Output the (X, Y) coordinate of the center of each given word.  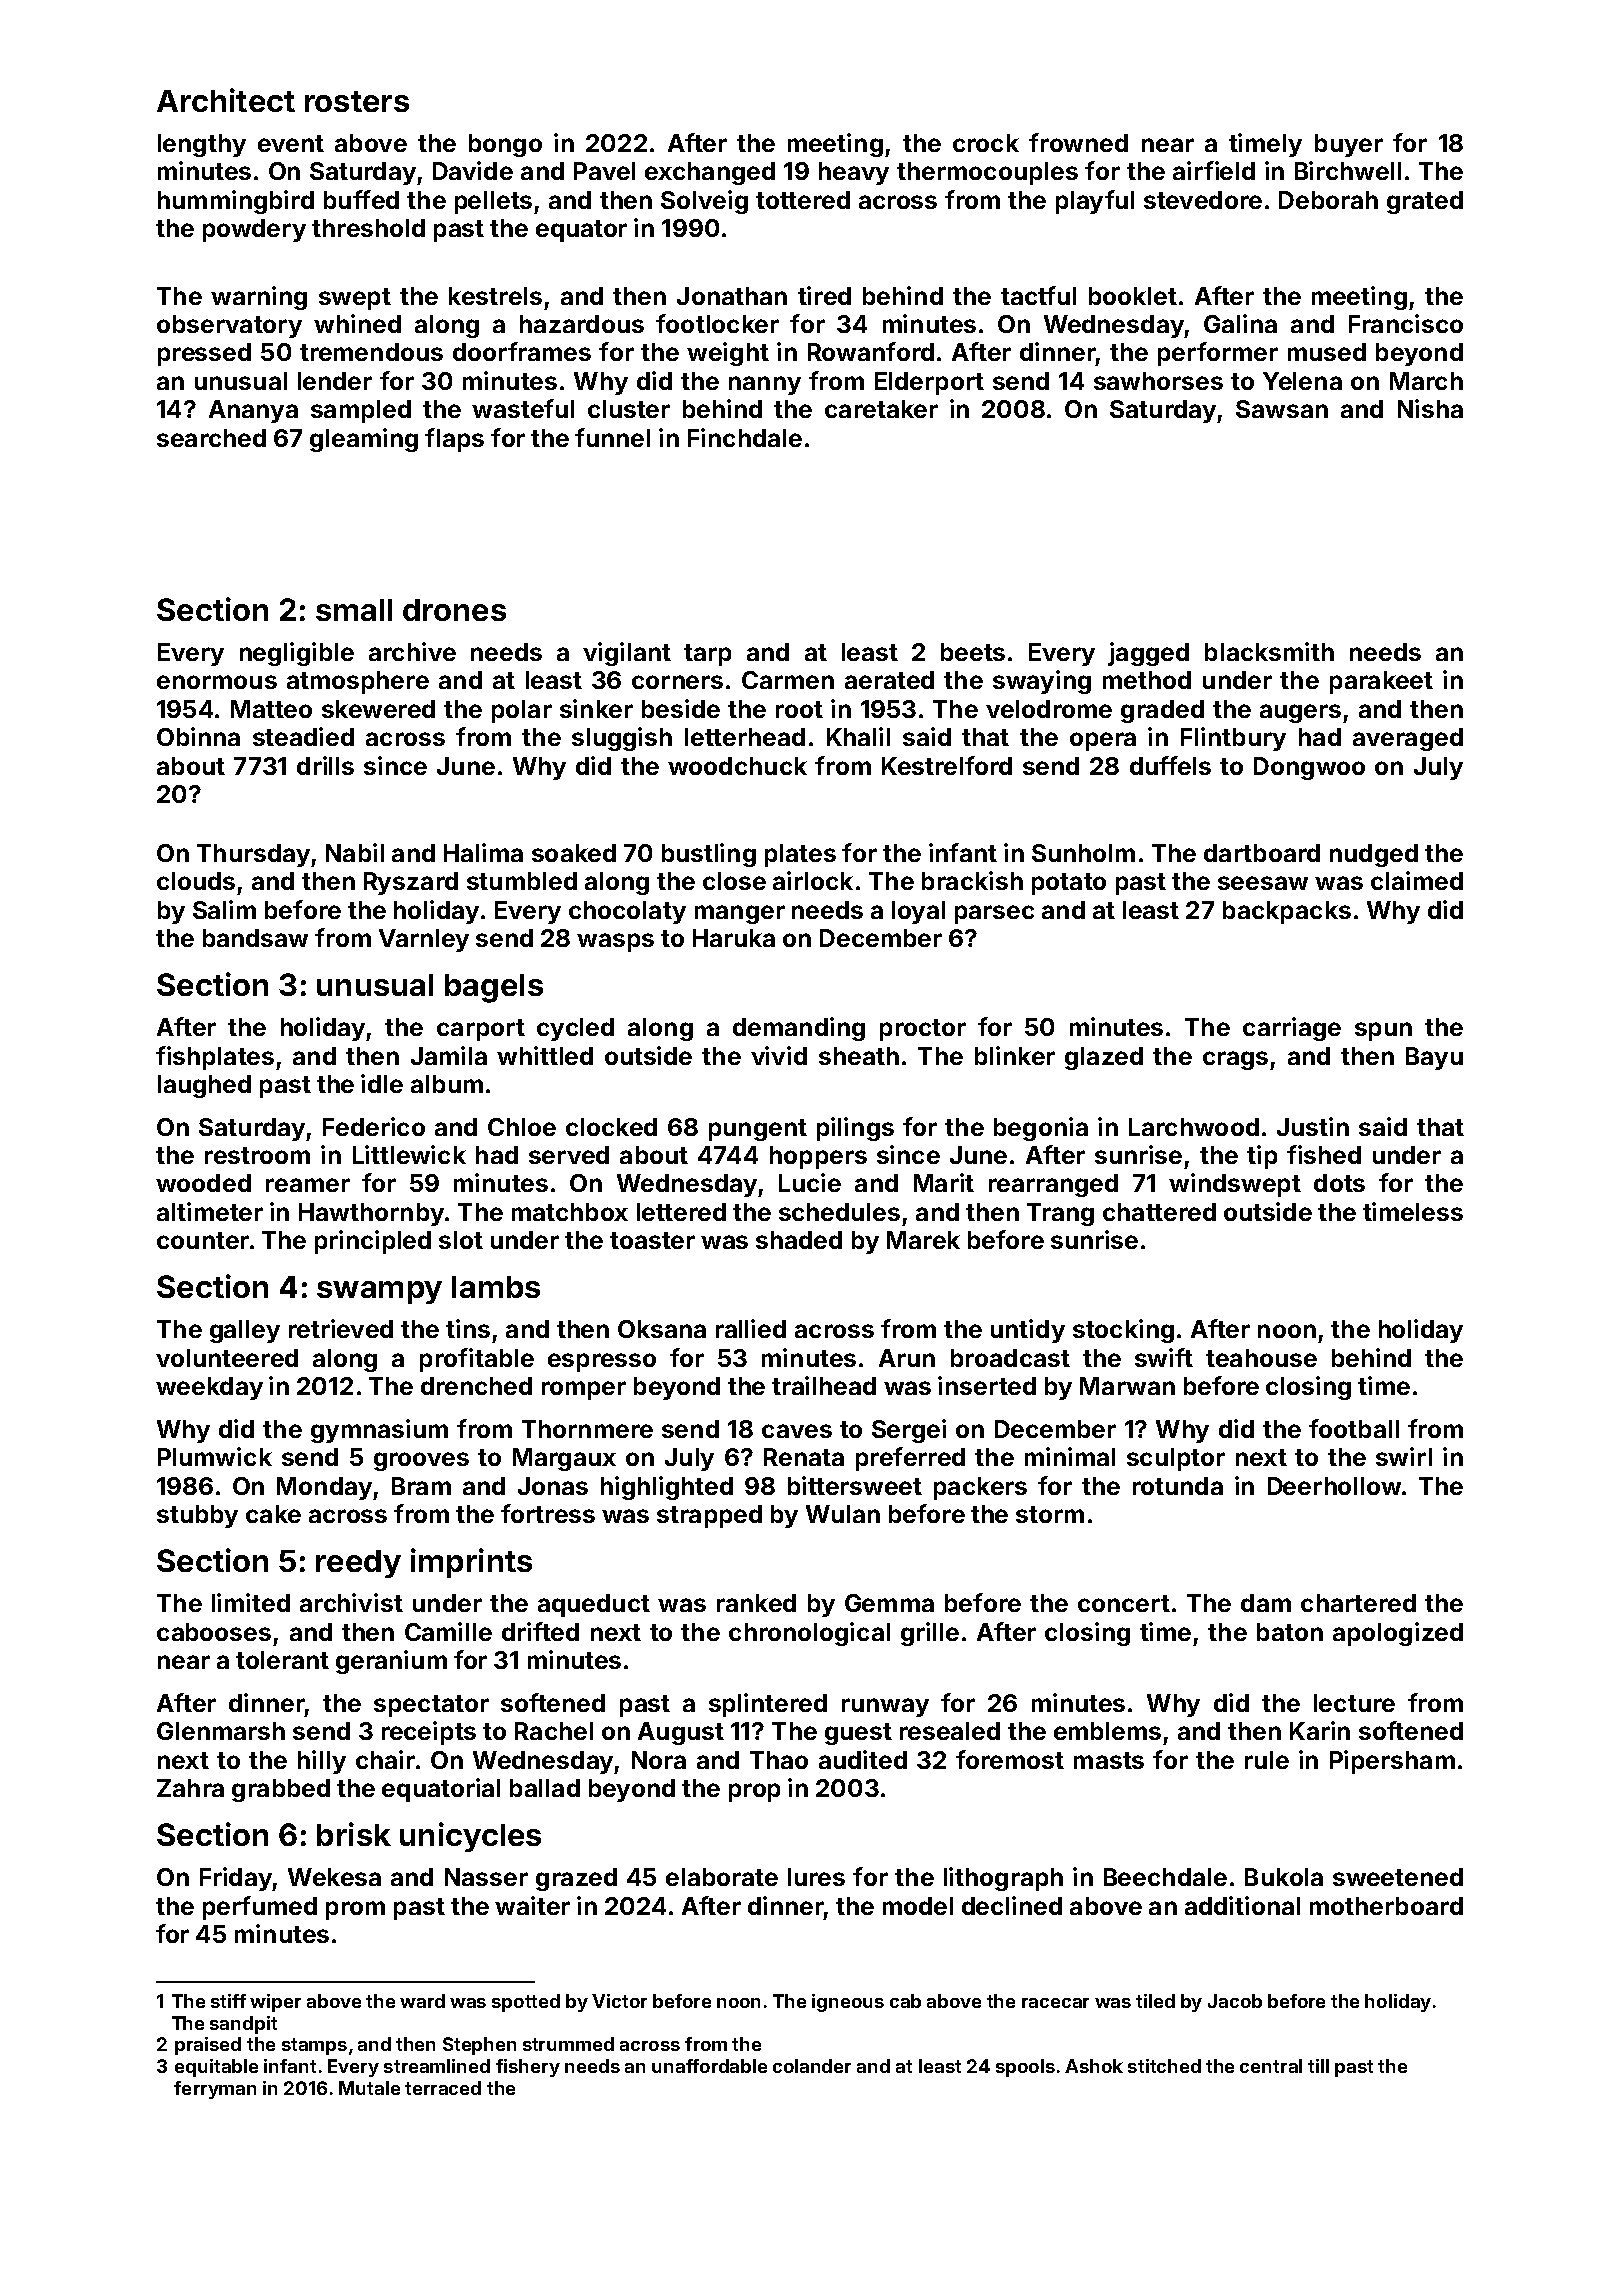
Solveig (704, 202)
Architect (226, 100)
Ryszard (411, 883)
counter (203, 1240)
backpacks (1287, 912)
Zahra (190, 1788)
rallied (751, 1328)
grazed (576, 1879)
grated (1425, 202)
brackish (972, 880)
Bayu (1434, 1058)
